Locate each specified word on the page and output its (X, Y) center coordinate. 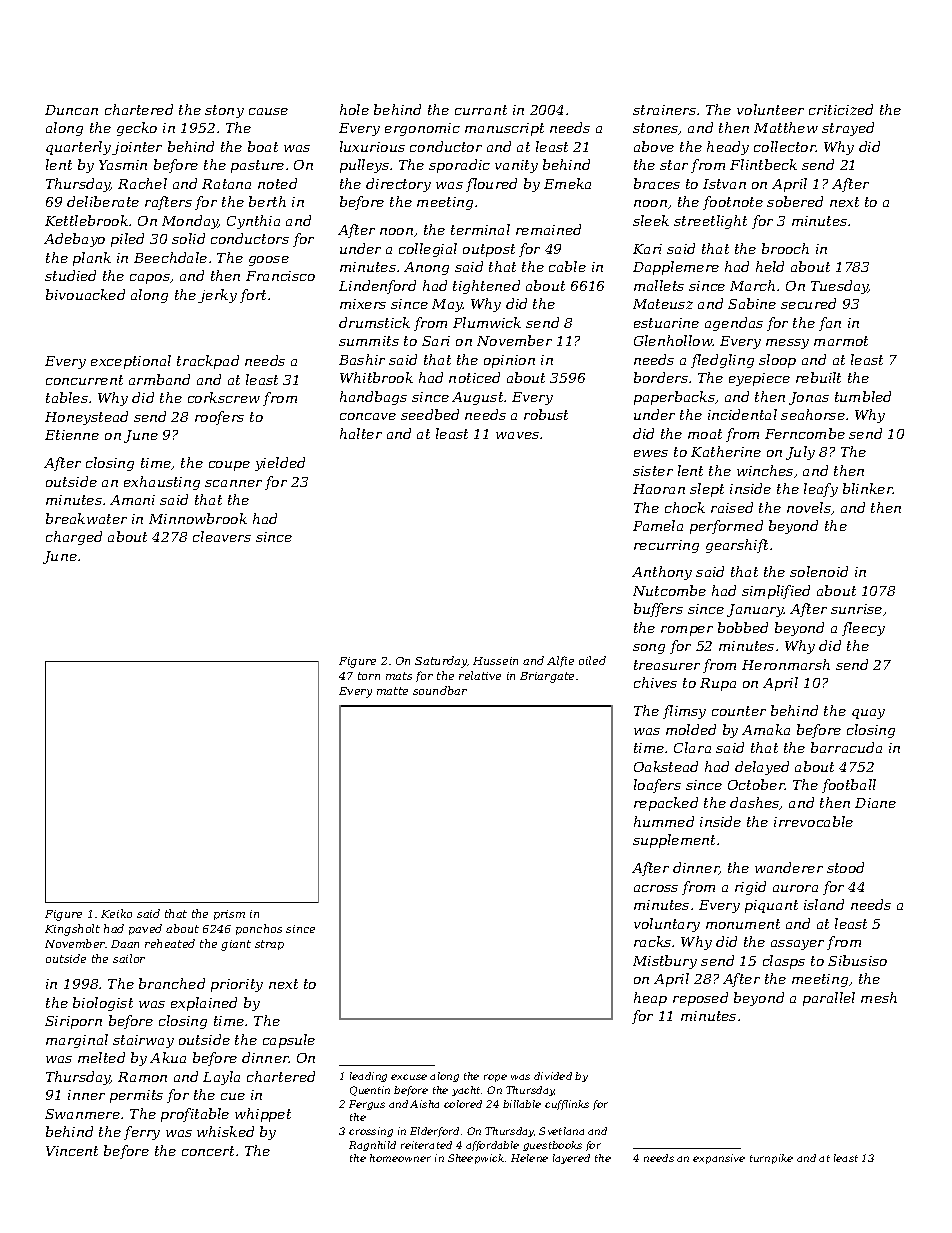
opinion (509, 361)
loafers (657, 786)
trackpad (208, 362)
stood (845, 867)
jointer (137, 148)
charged (74, 538)
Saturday (441, 662)
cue (233, 1096)
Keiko (116, 913)
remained (548, 229)
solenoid (819, 571)
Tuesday (840, 287)
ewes (651, 453)
